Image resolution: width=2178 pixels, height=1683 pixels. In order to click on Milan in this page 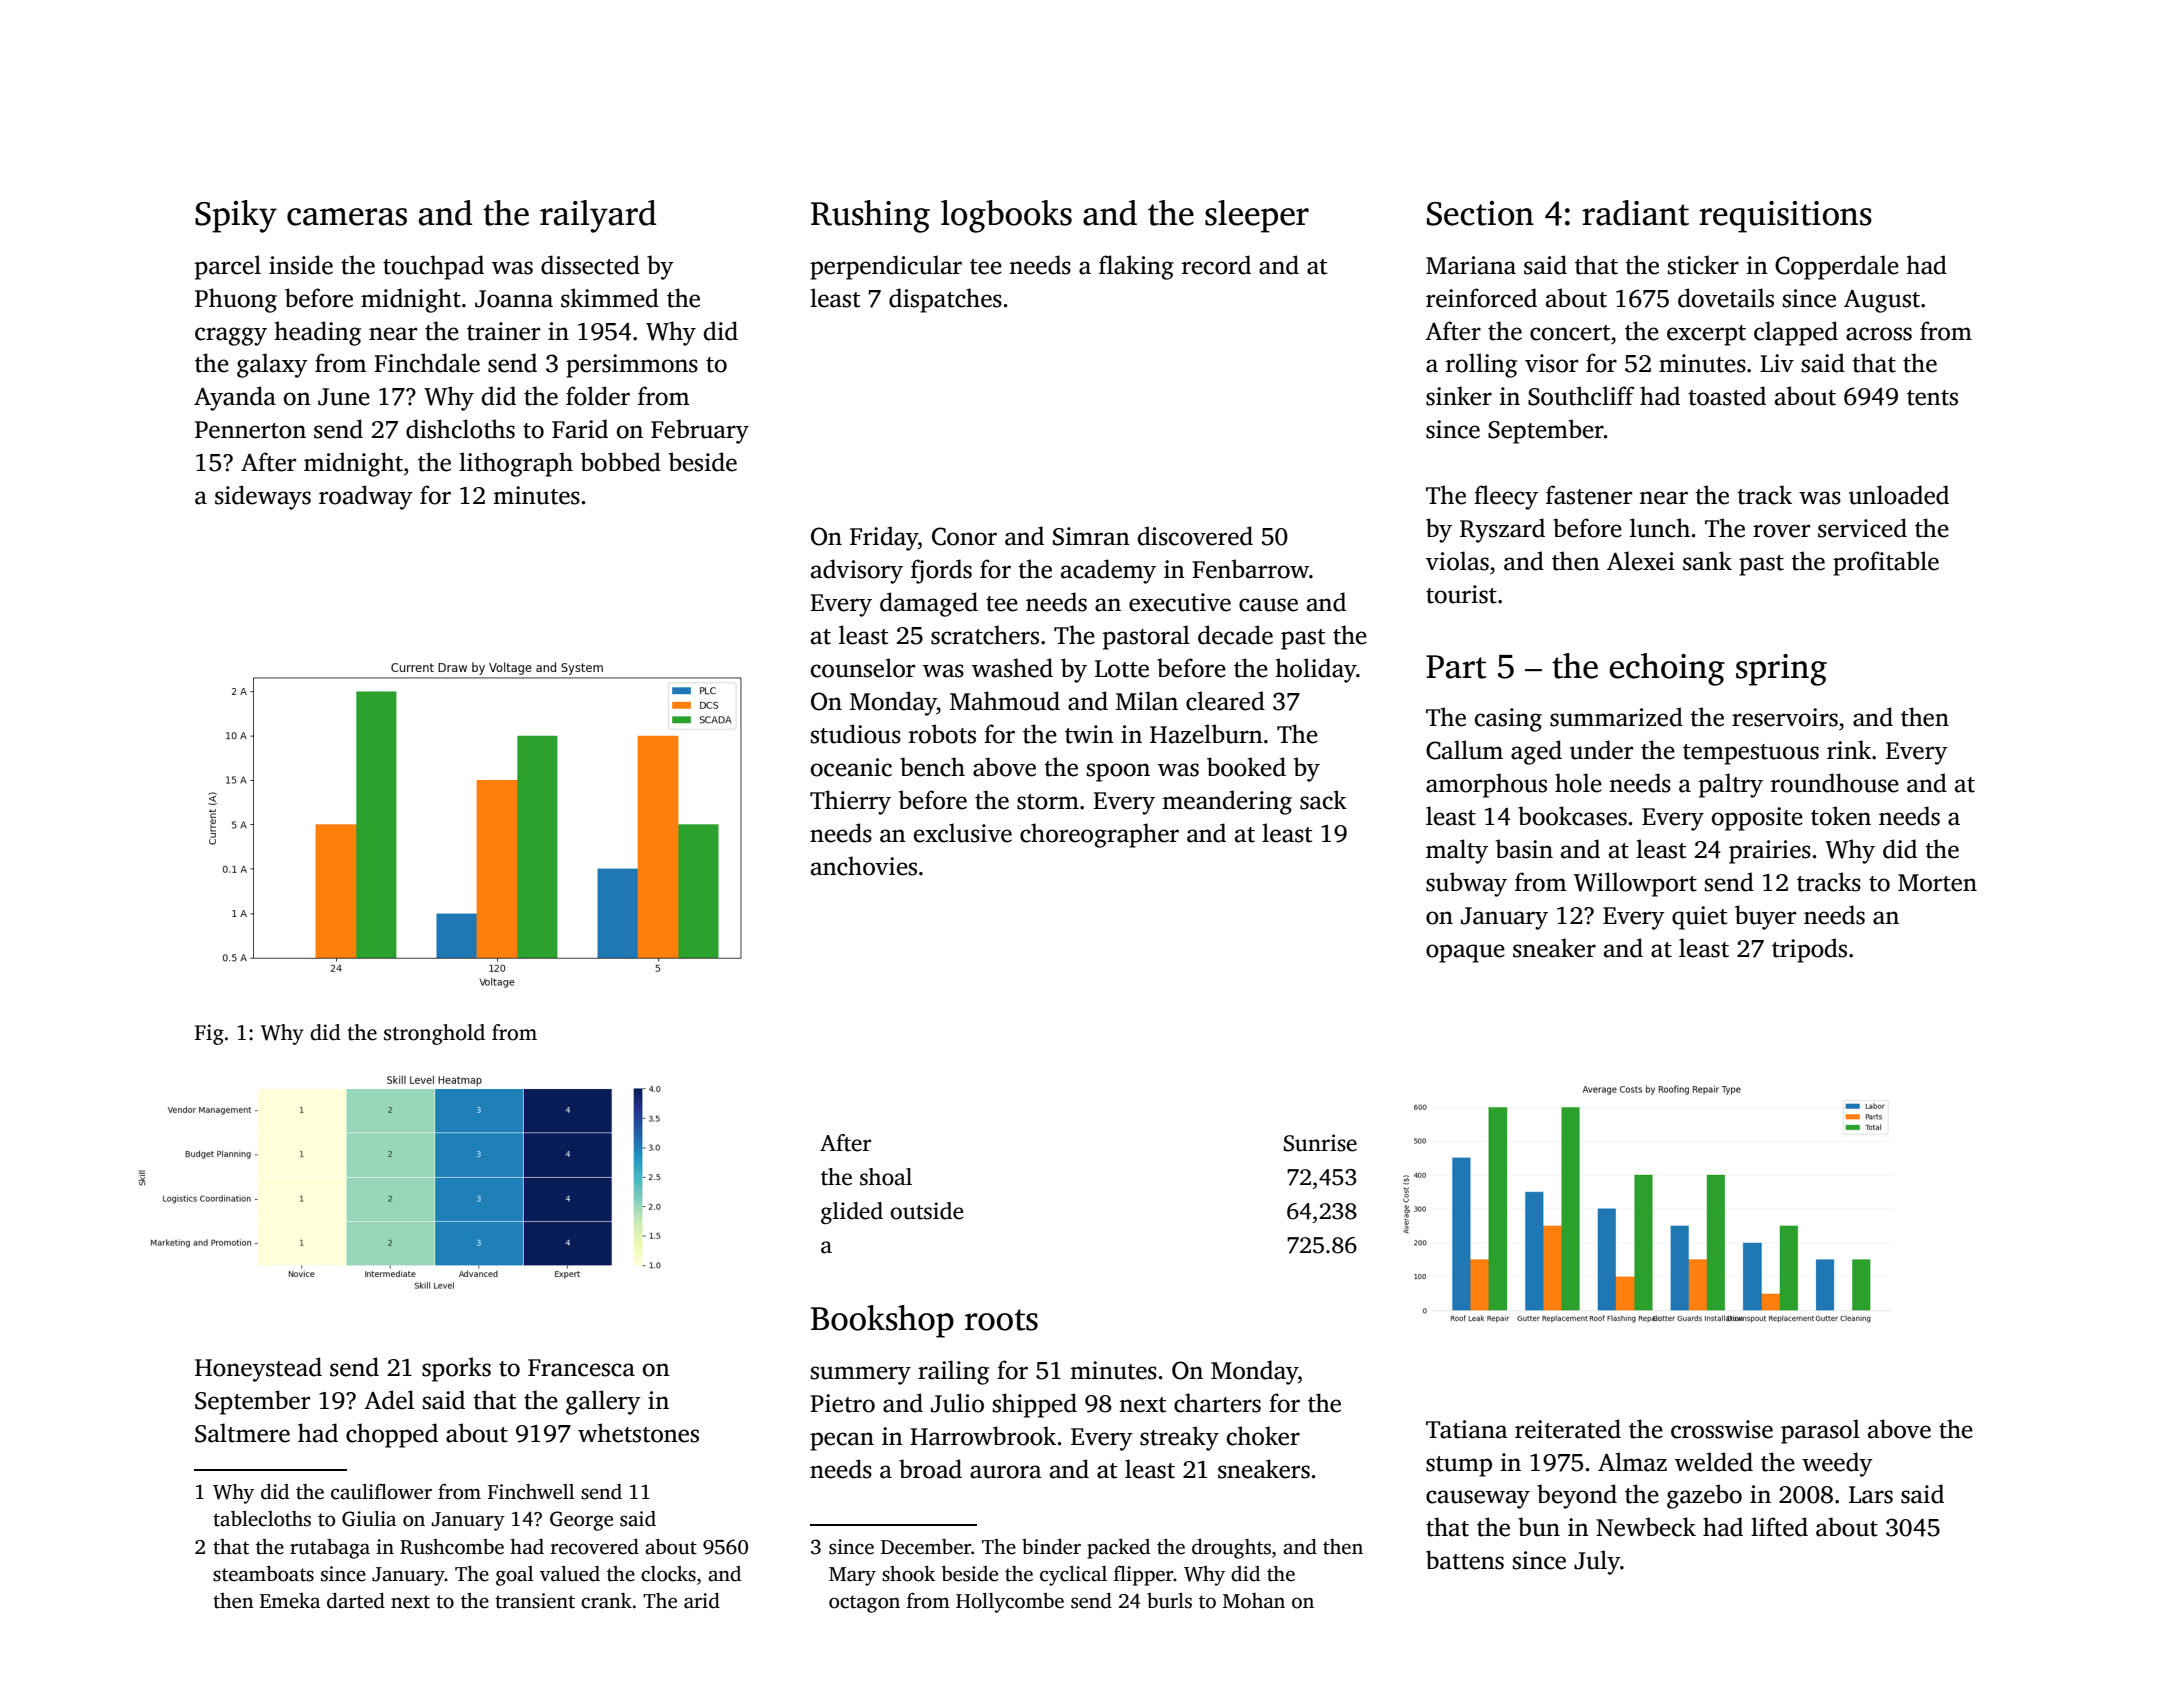, I will do `click(1147, 701)`.
